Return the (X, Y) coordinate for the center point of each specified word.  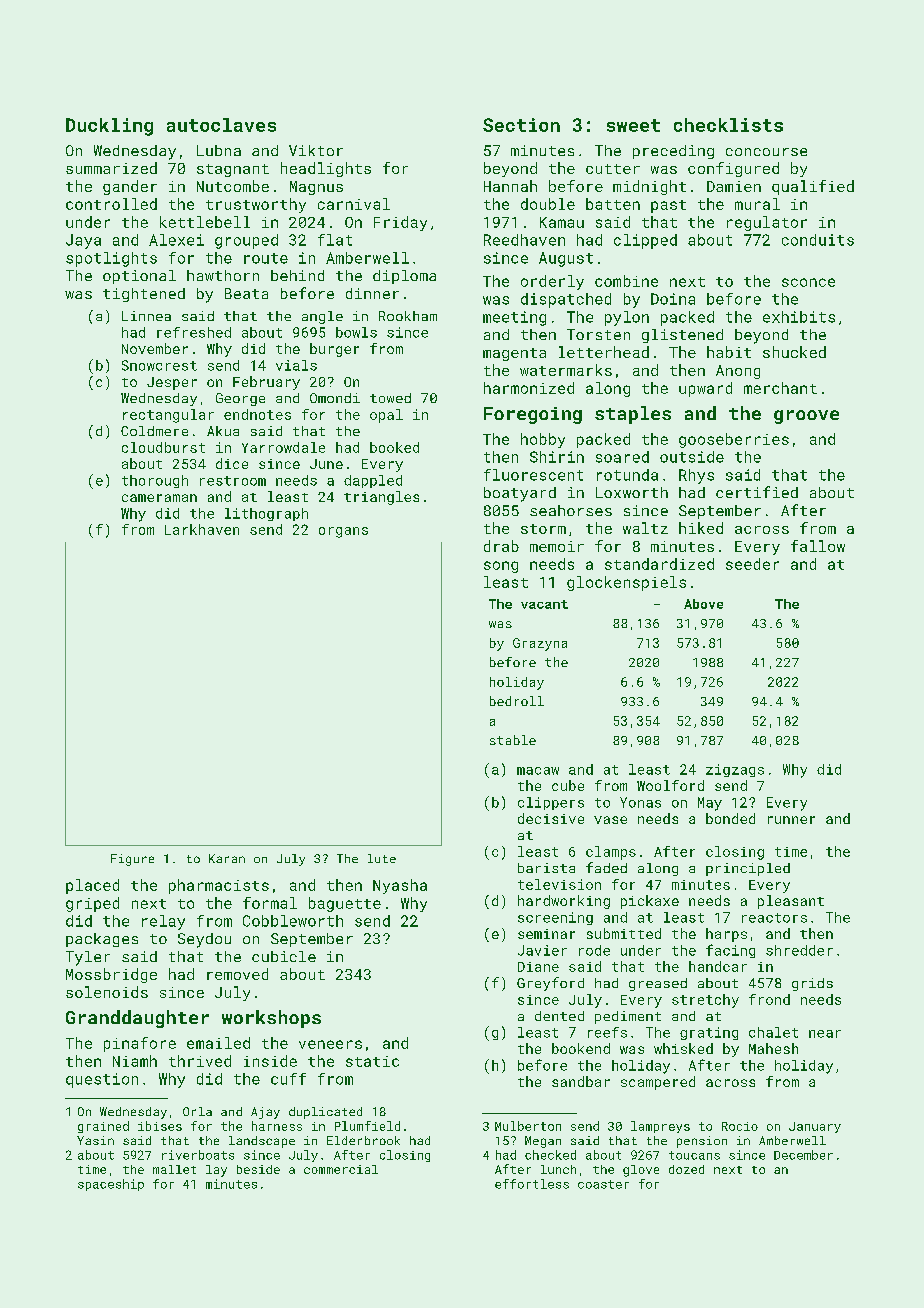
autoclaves (221, 125)
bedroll (517, 701)
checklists (728, 125)
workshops (271, 1019)
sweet (633, 125)
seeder (752, 564)
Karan (227, 858)
